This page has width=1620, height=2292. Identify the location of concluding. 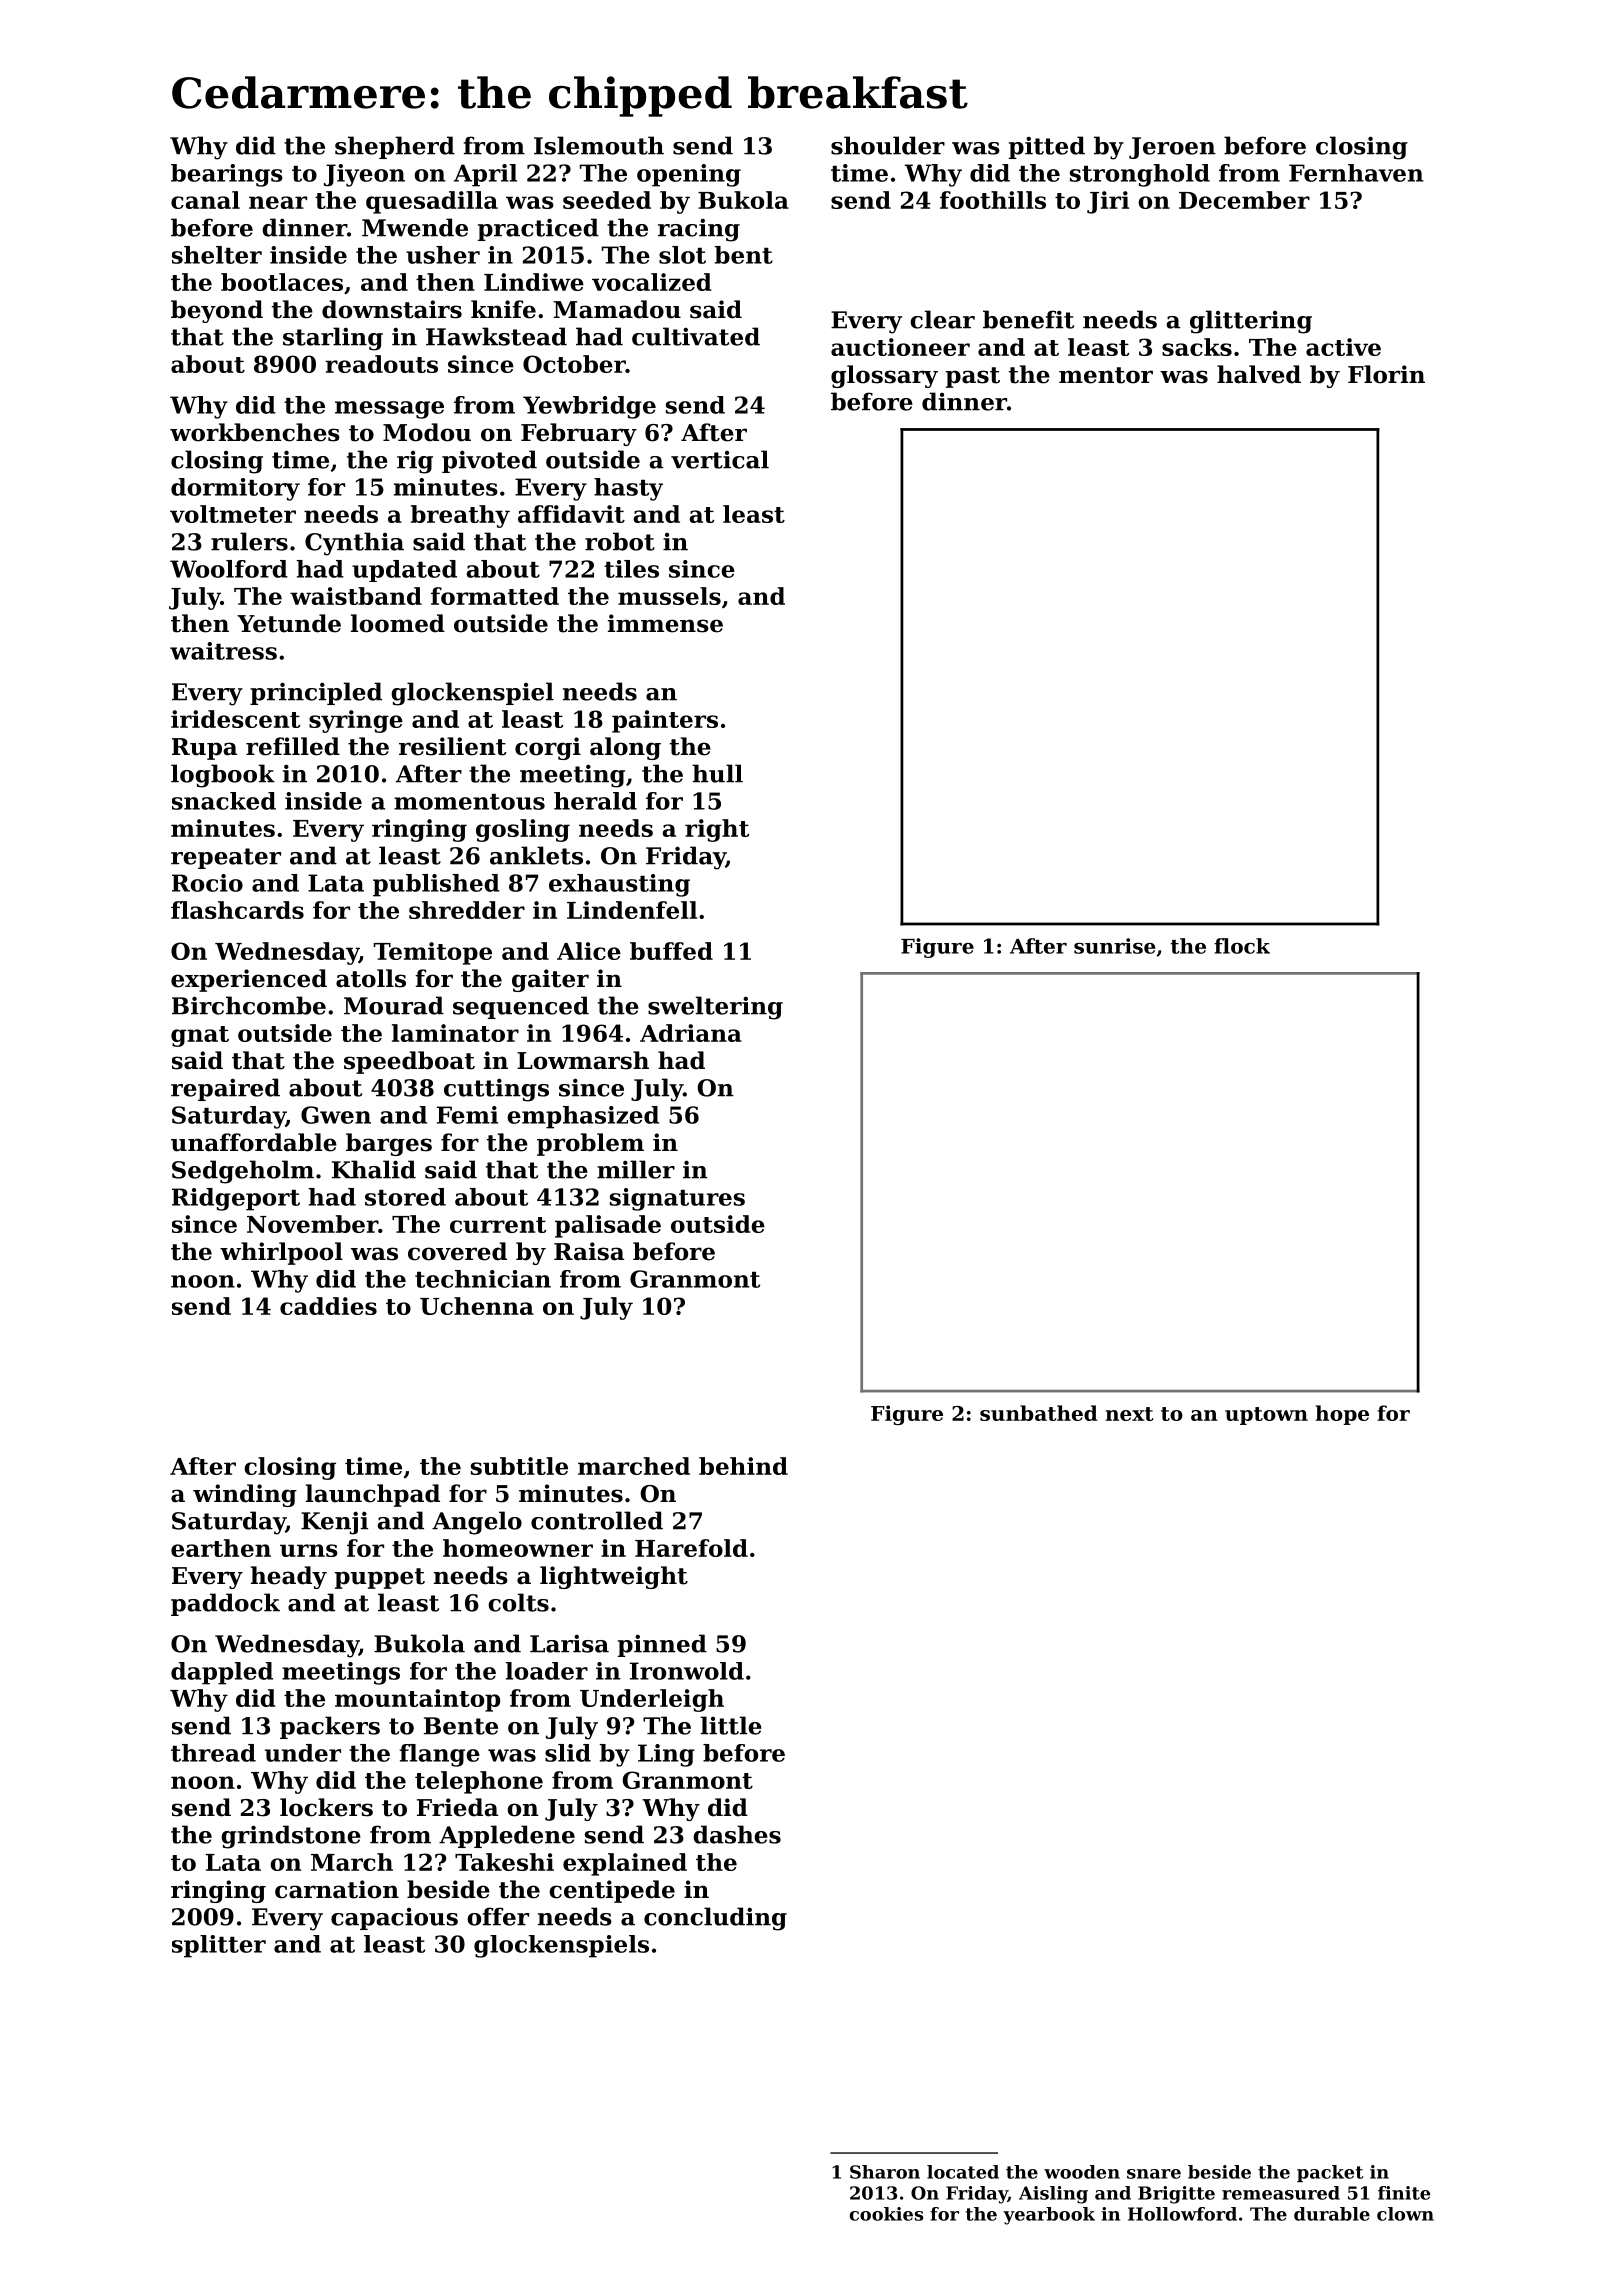
(715, 1919).
